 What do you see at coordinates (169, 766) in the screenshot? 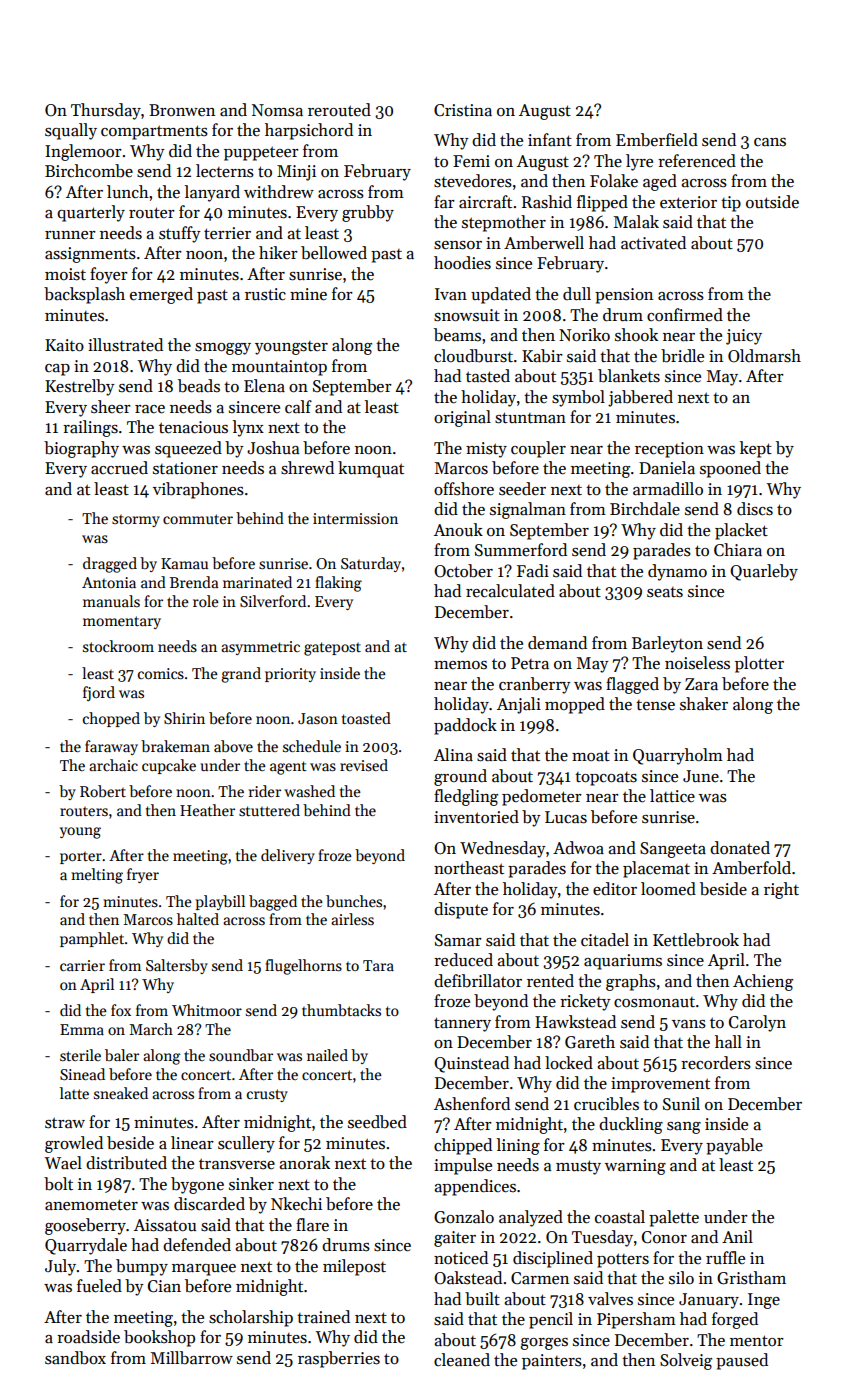
I see `cupcake` at bounding box center [169, 766].
